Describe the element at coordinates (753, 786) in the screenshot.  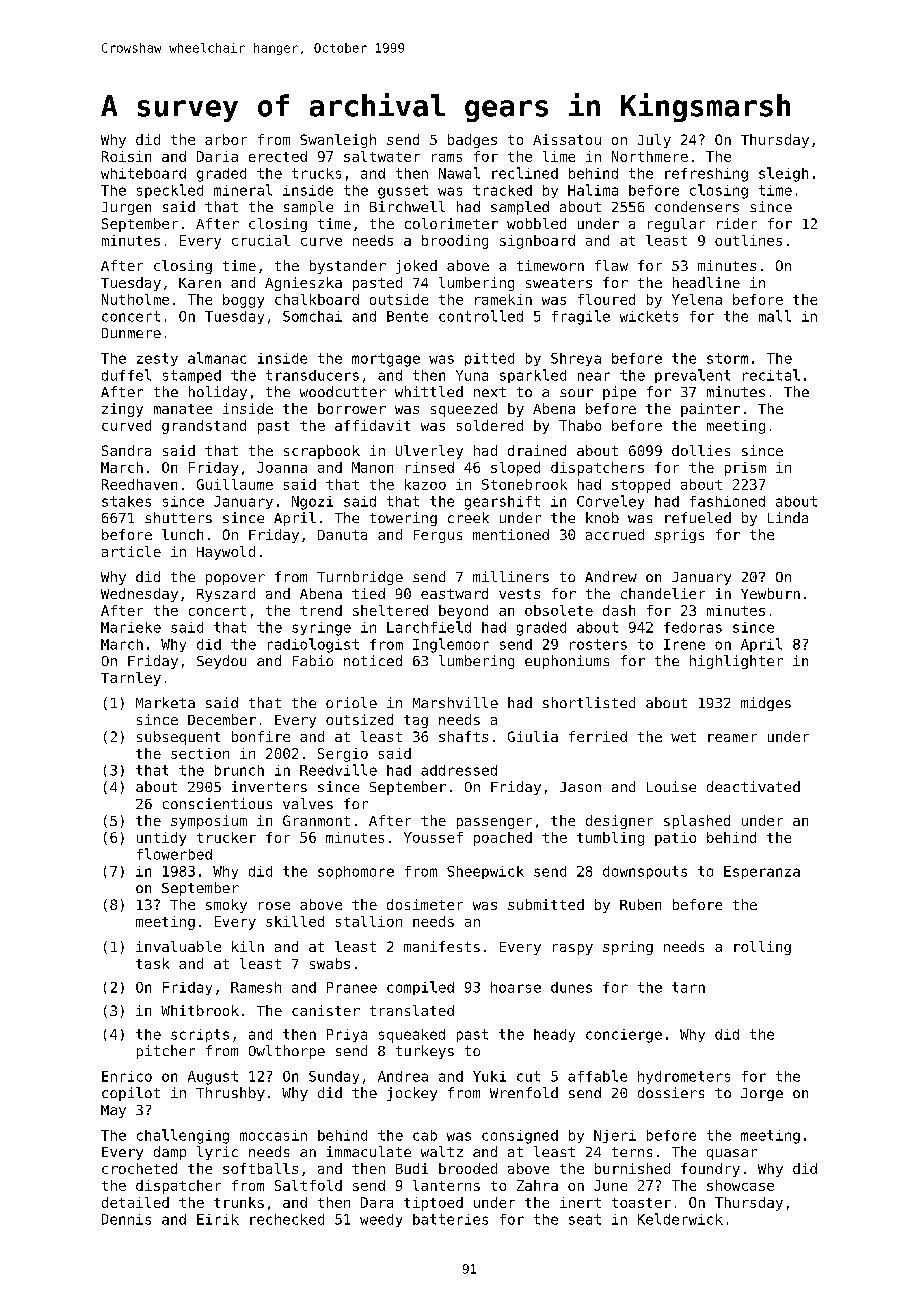
I see `deactivated` at that location.
